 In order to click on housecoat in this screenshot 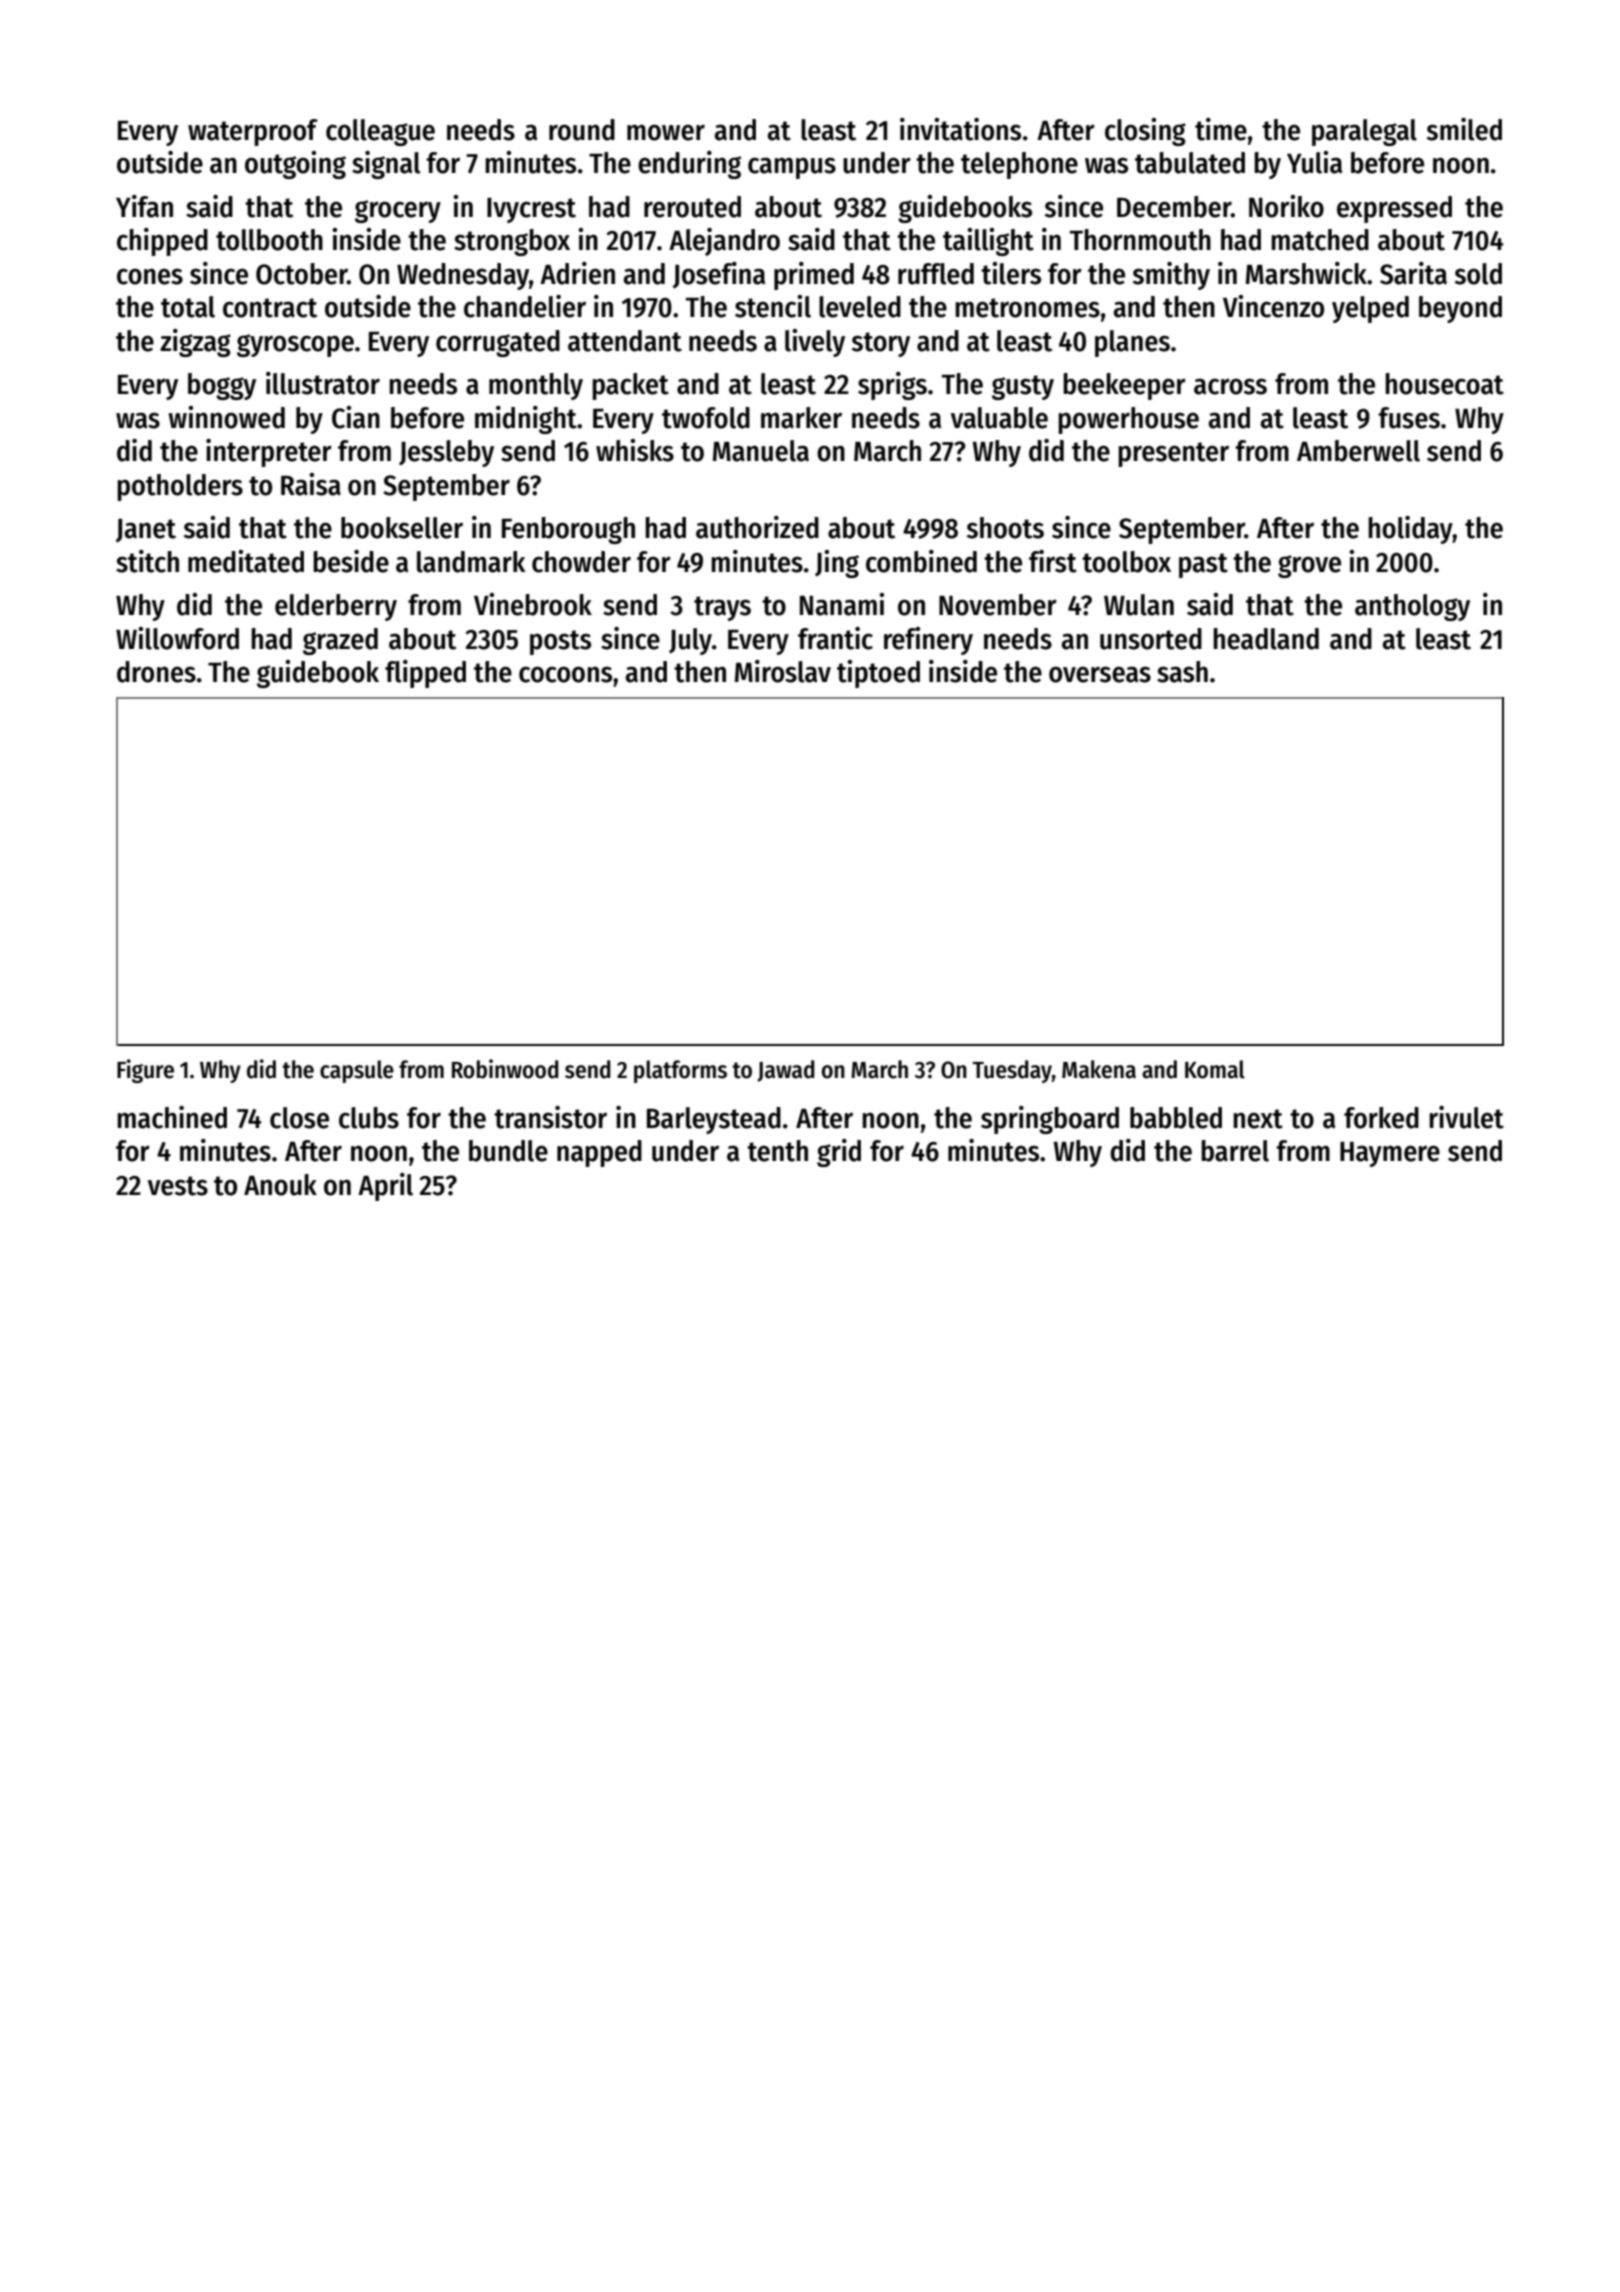, I will do `click(1444, 384)`.
